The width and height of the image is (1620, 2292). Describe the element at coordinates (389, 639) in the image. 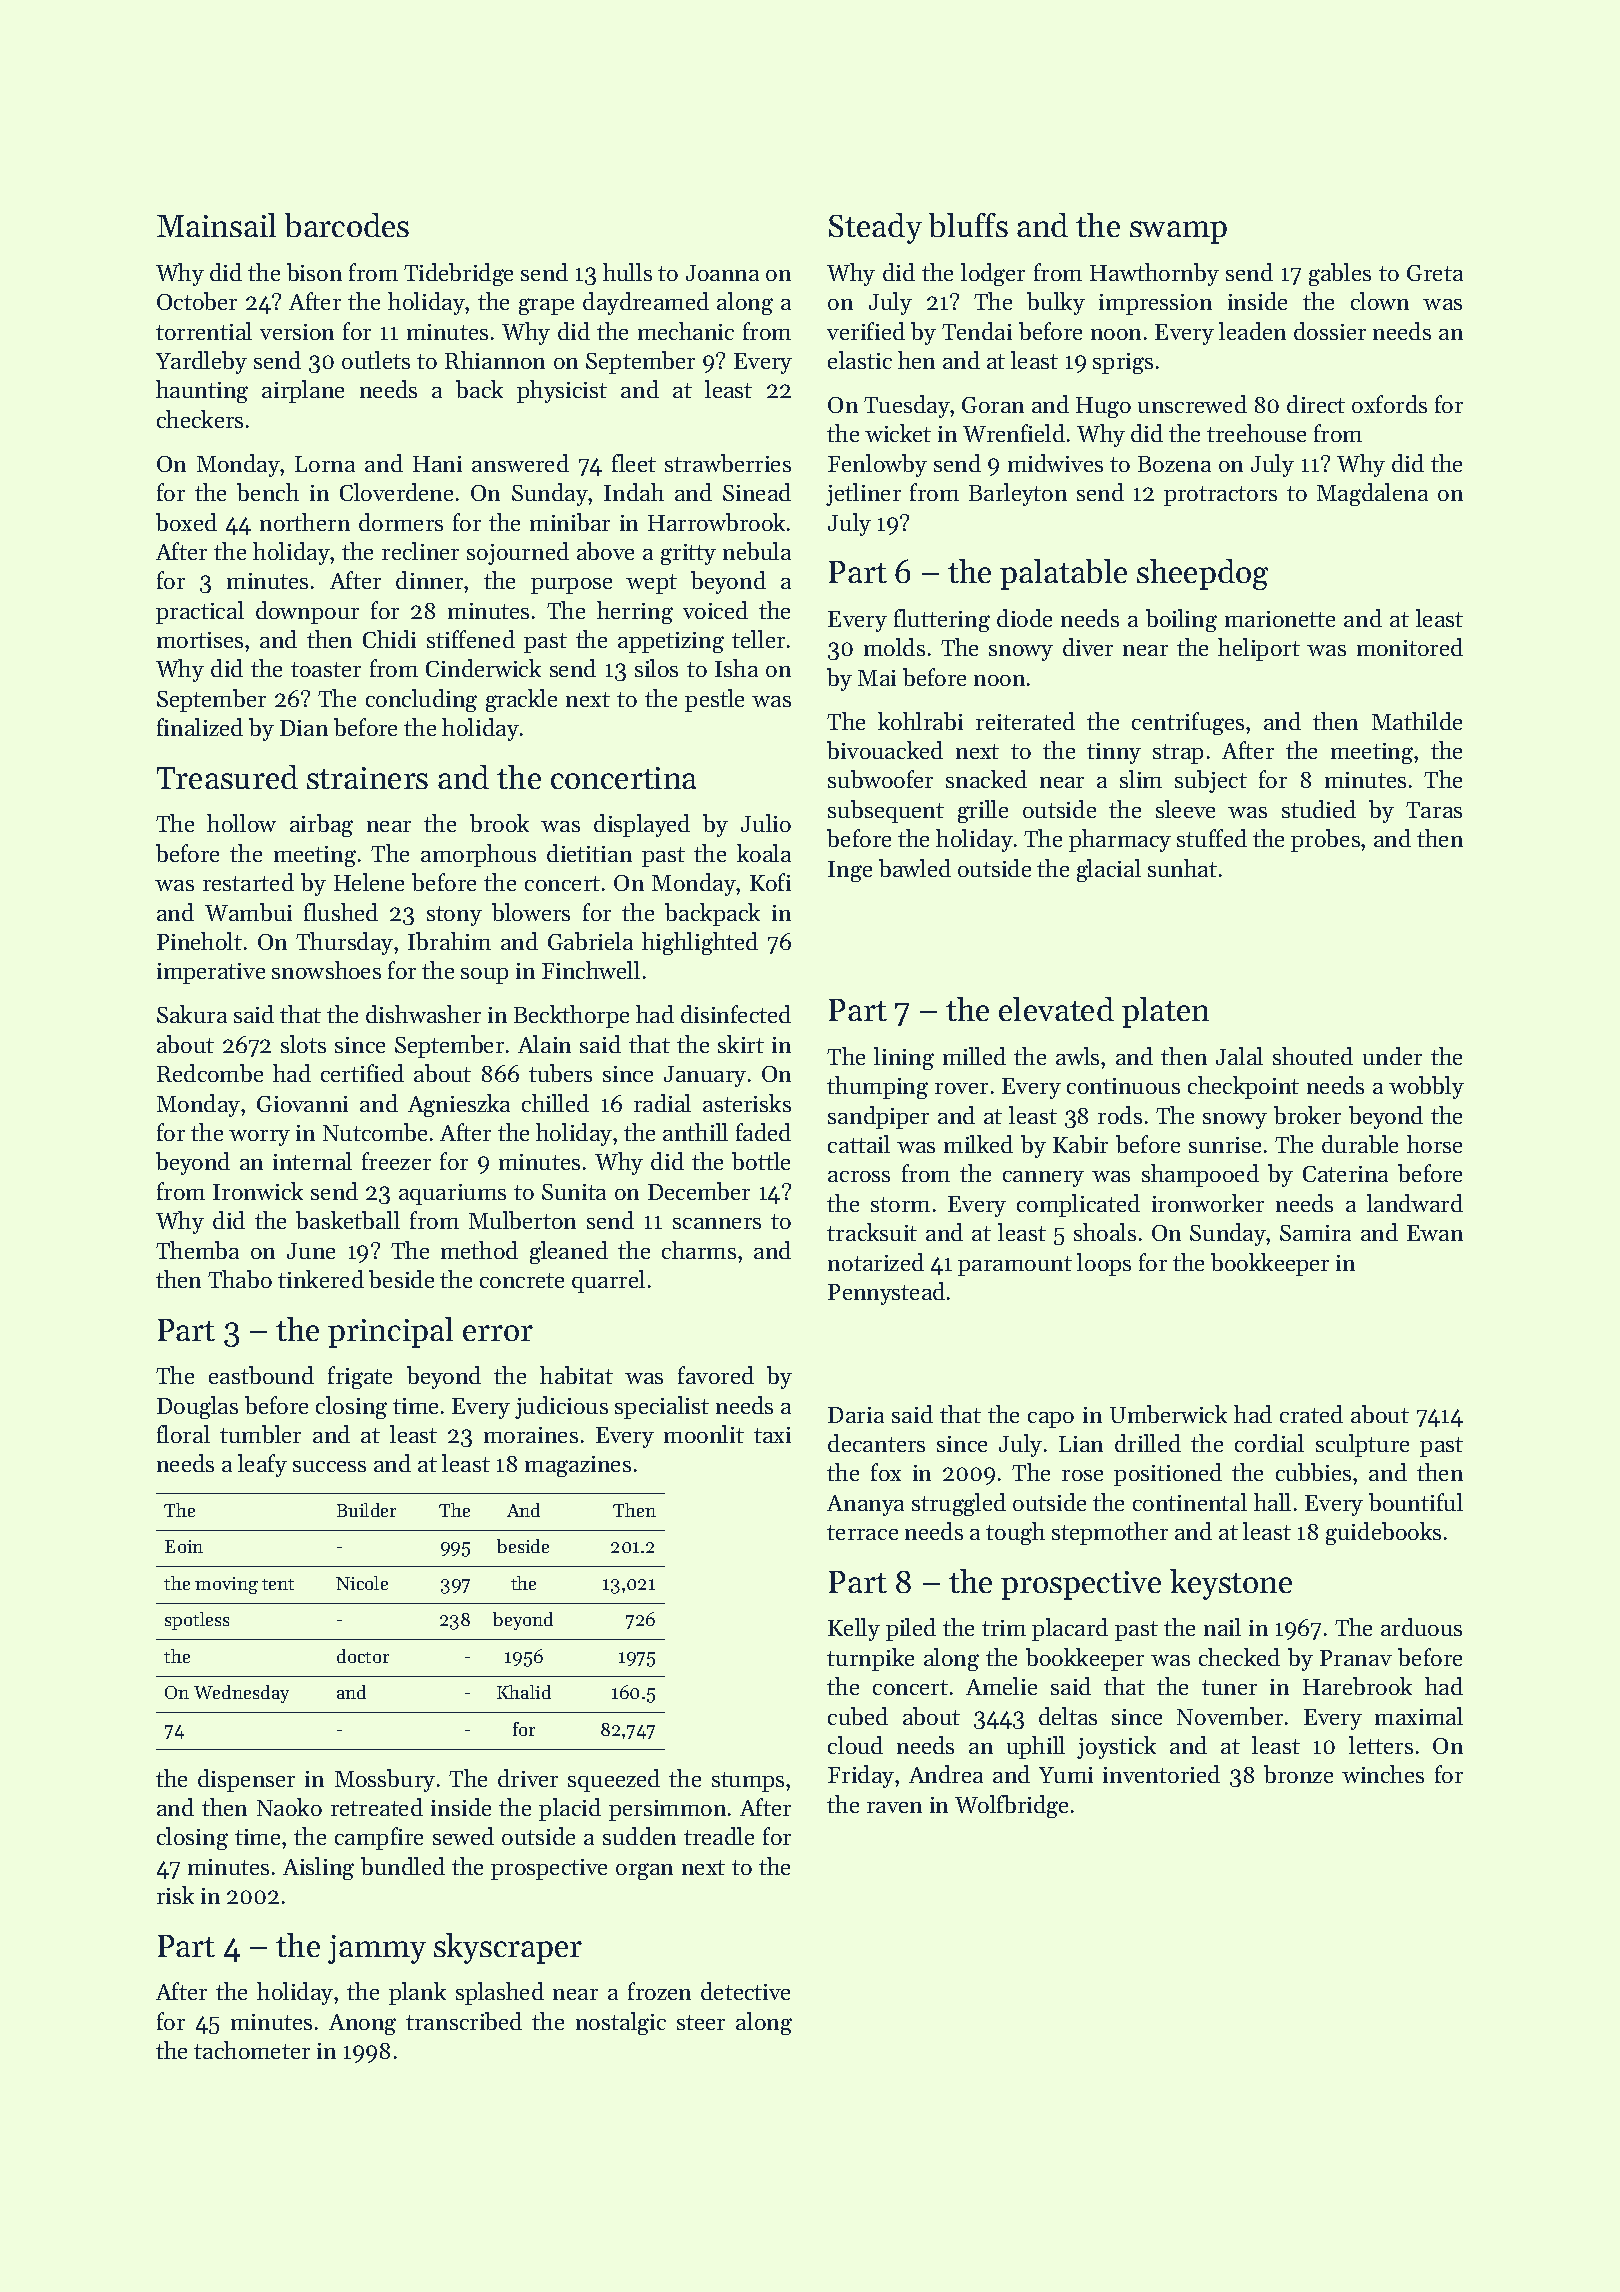

I see `Chidi` at that location.
